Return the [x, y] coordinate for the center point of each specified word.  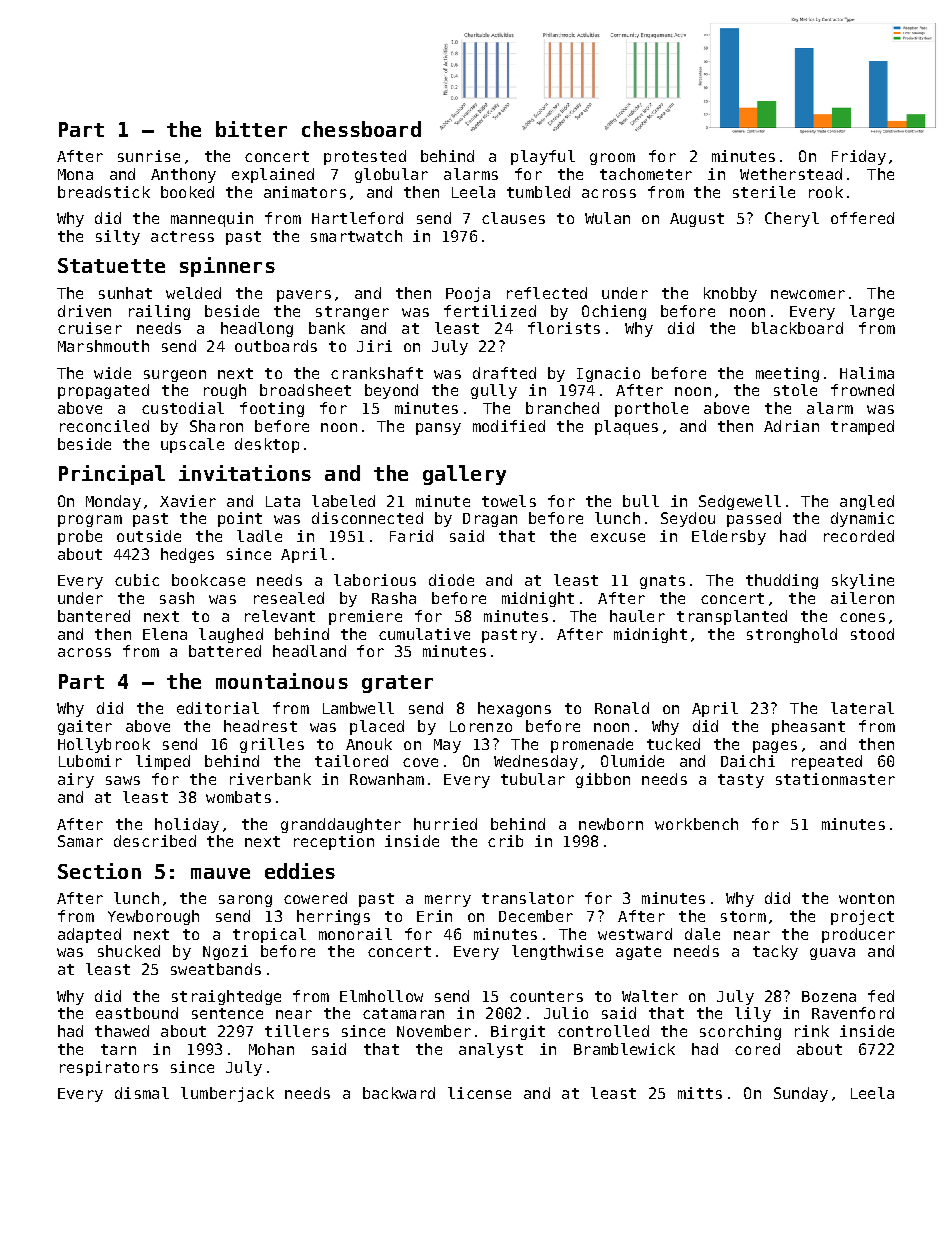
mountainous [282, 681]
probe [80, 537]
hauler [637, 616]
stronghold [792, 635]
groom [612, 159]
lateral [862, 708]
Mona [75, 174]
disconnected [367, 518]
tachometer [646, 174]
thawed [122, 1031]
